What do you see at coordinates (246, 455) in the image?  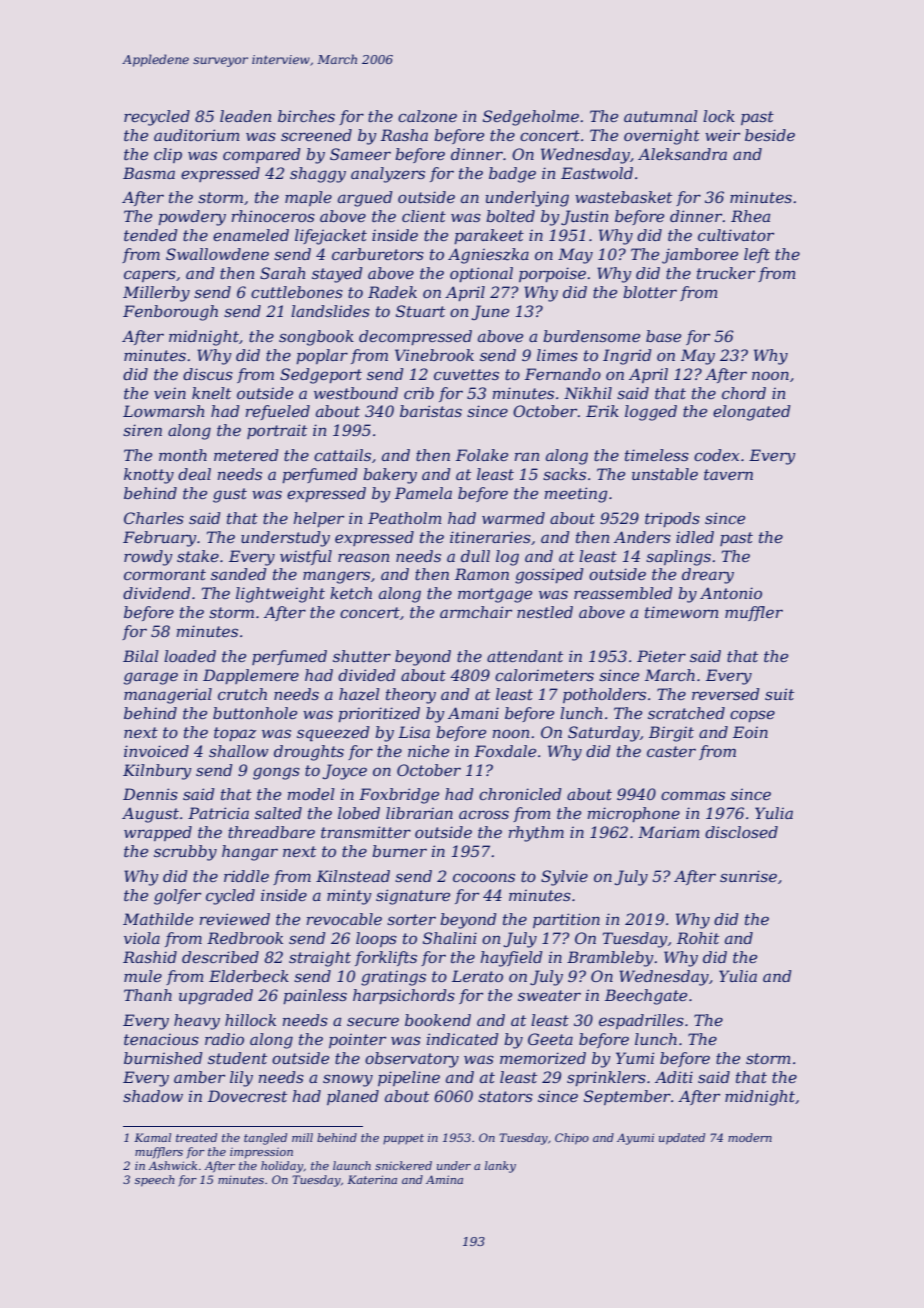 I see `metered` at bounding box center [246, 455].
